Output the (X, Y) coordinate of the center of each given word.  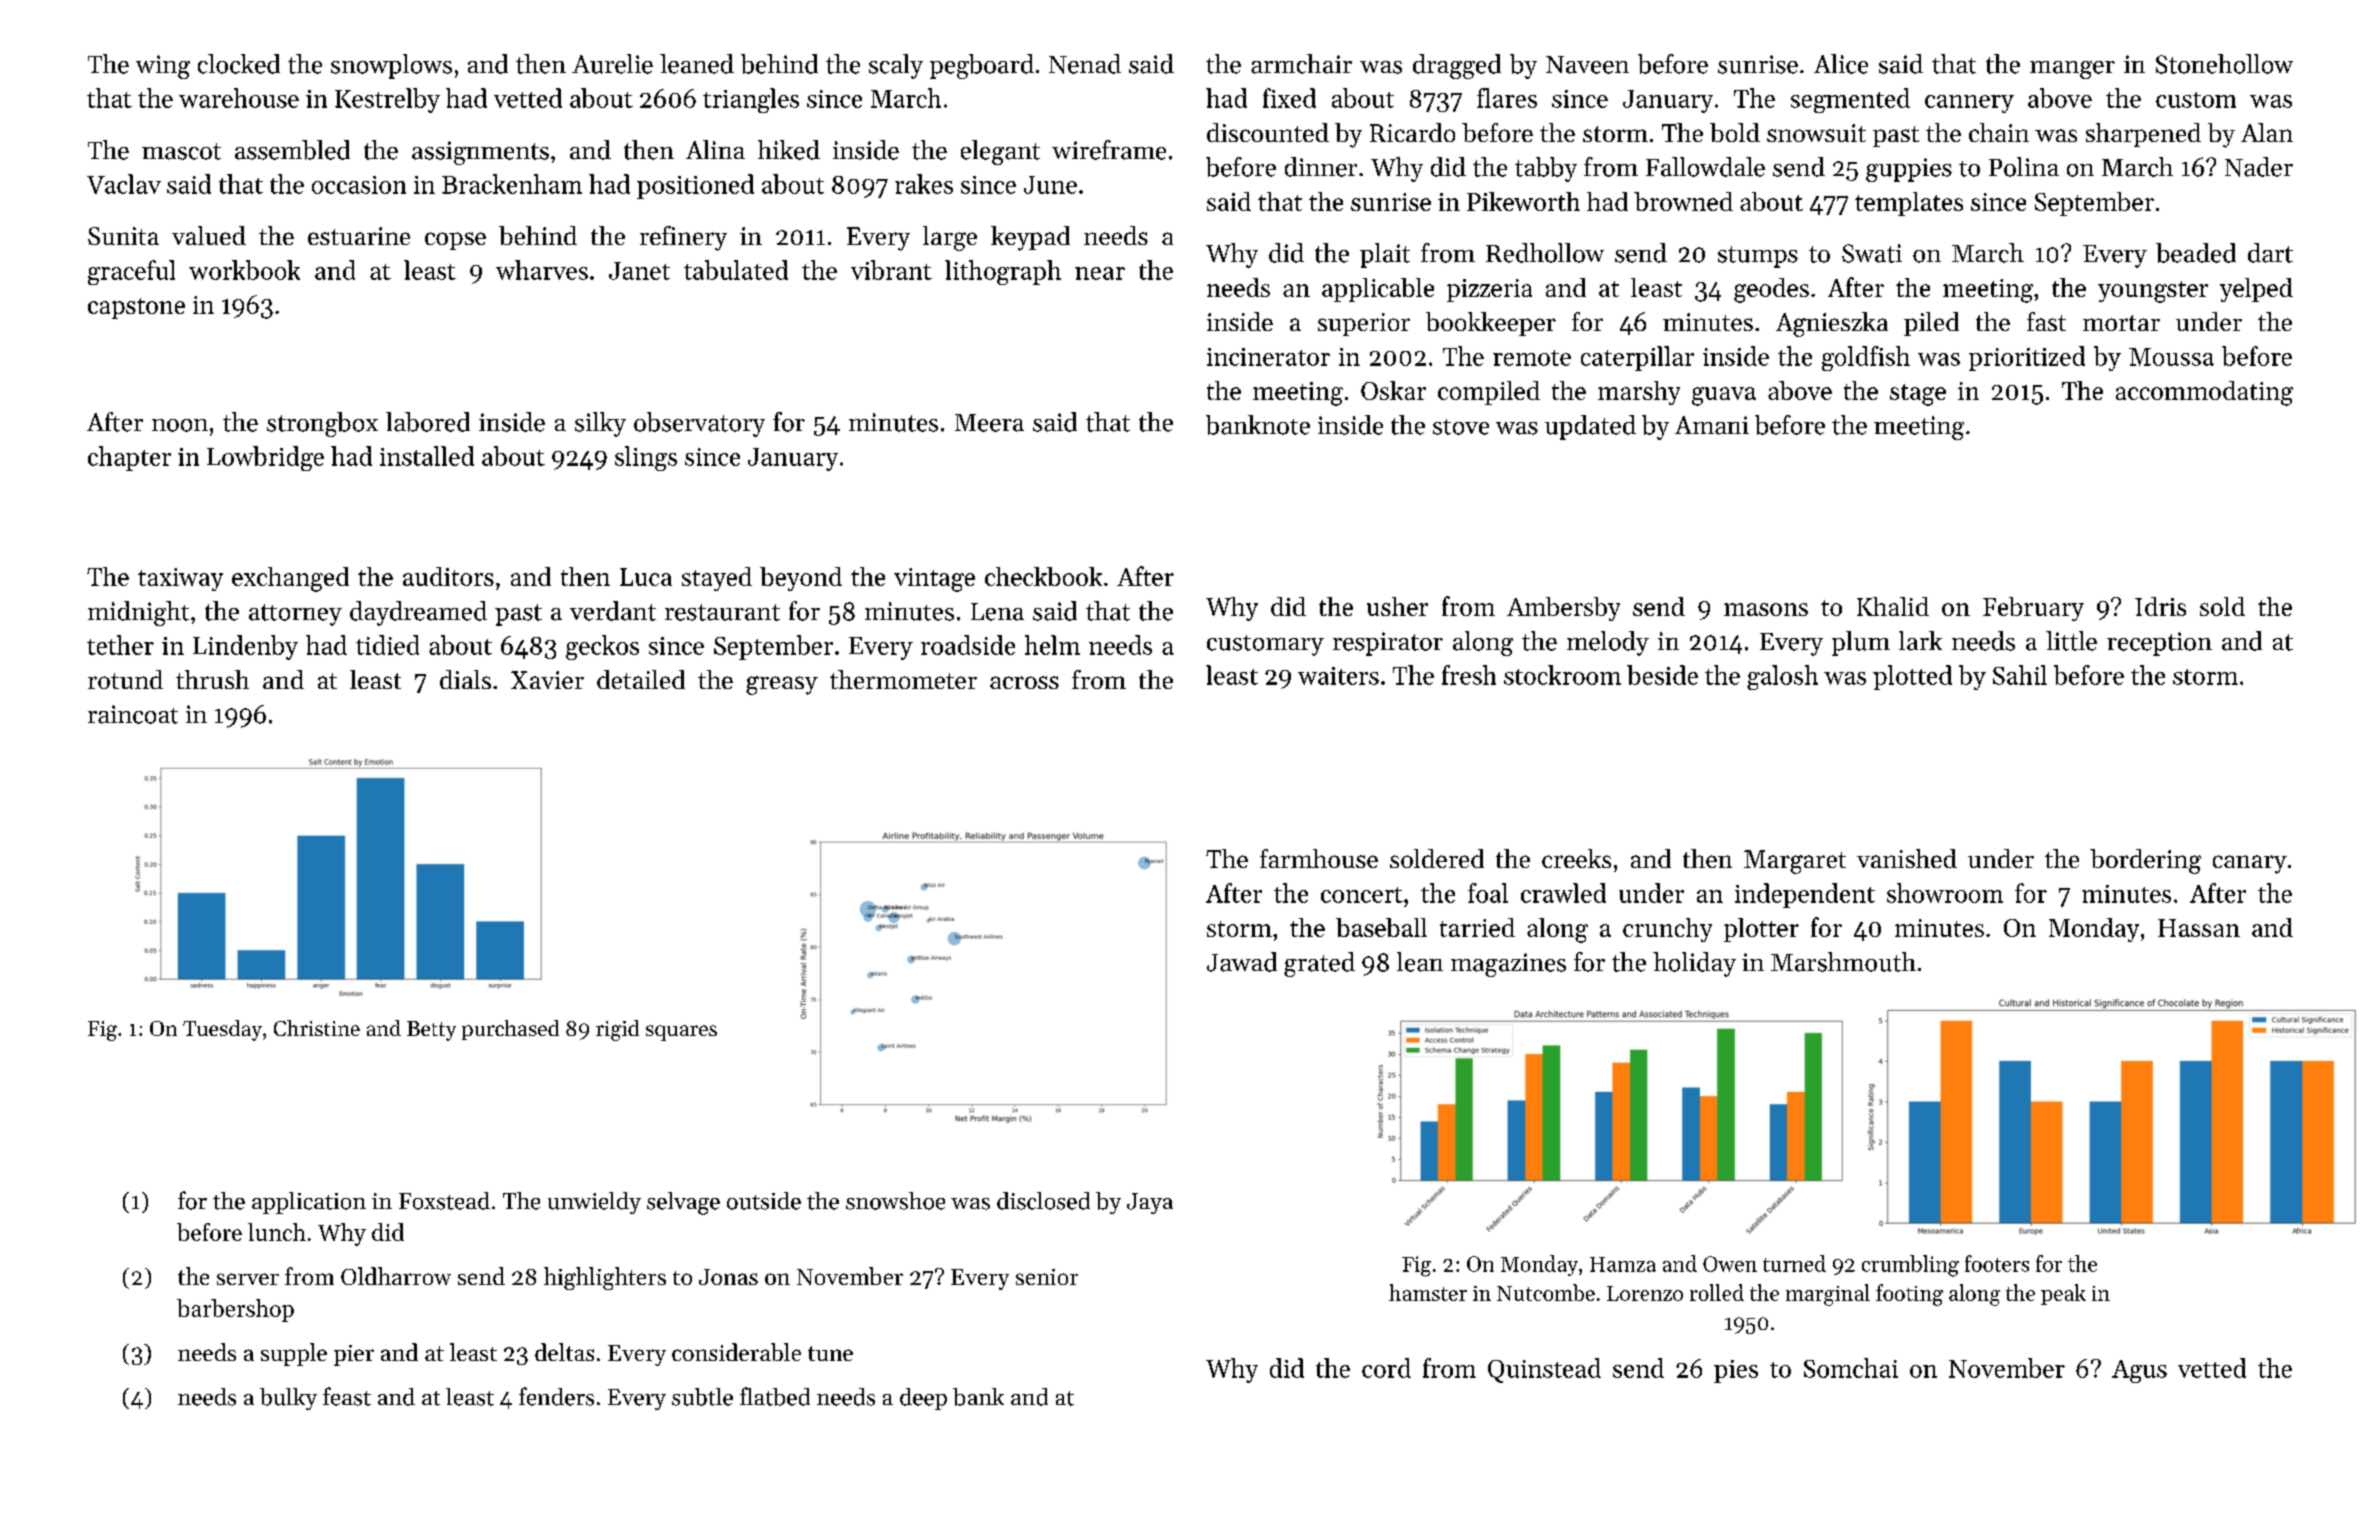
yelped (2256, 290)
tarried (1477, 927)
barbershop (235, 1310)
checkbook (1043, 576)
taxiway (180, 579)
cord (1386, 1368)
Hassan (2199, 928)
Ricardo (1412, 132)
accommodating (2204, 393)
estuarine (359, 236)
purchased (510, 1030)
